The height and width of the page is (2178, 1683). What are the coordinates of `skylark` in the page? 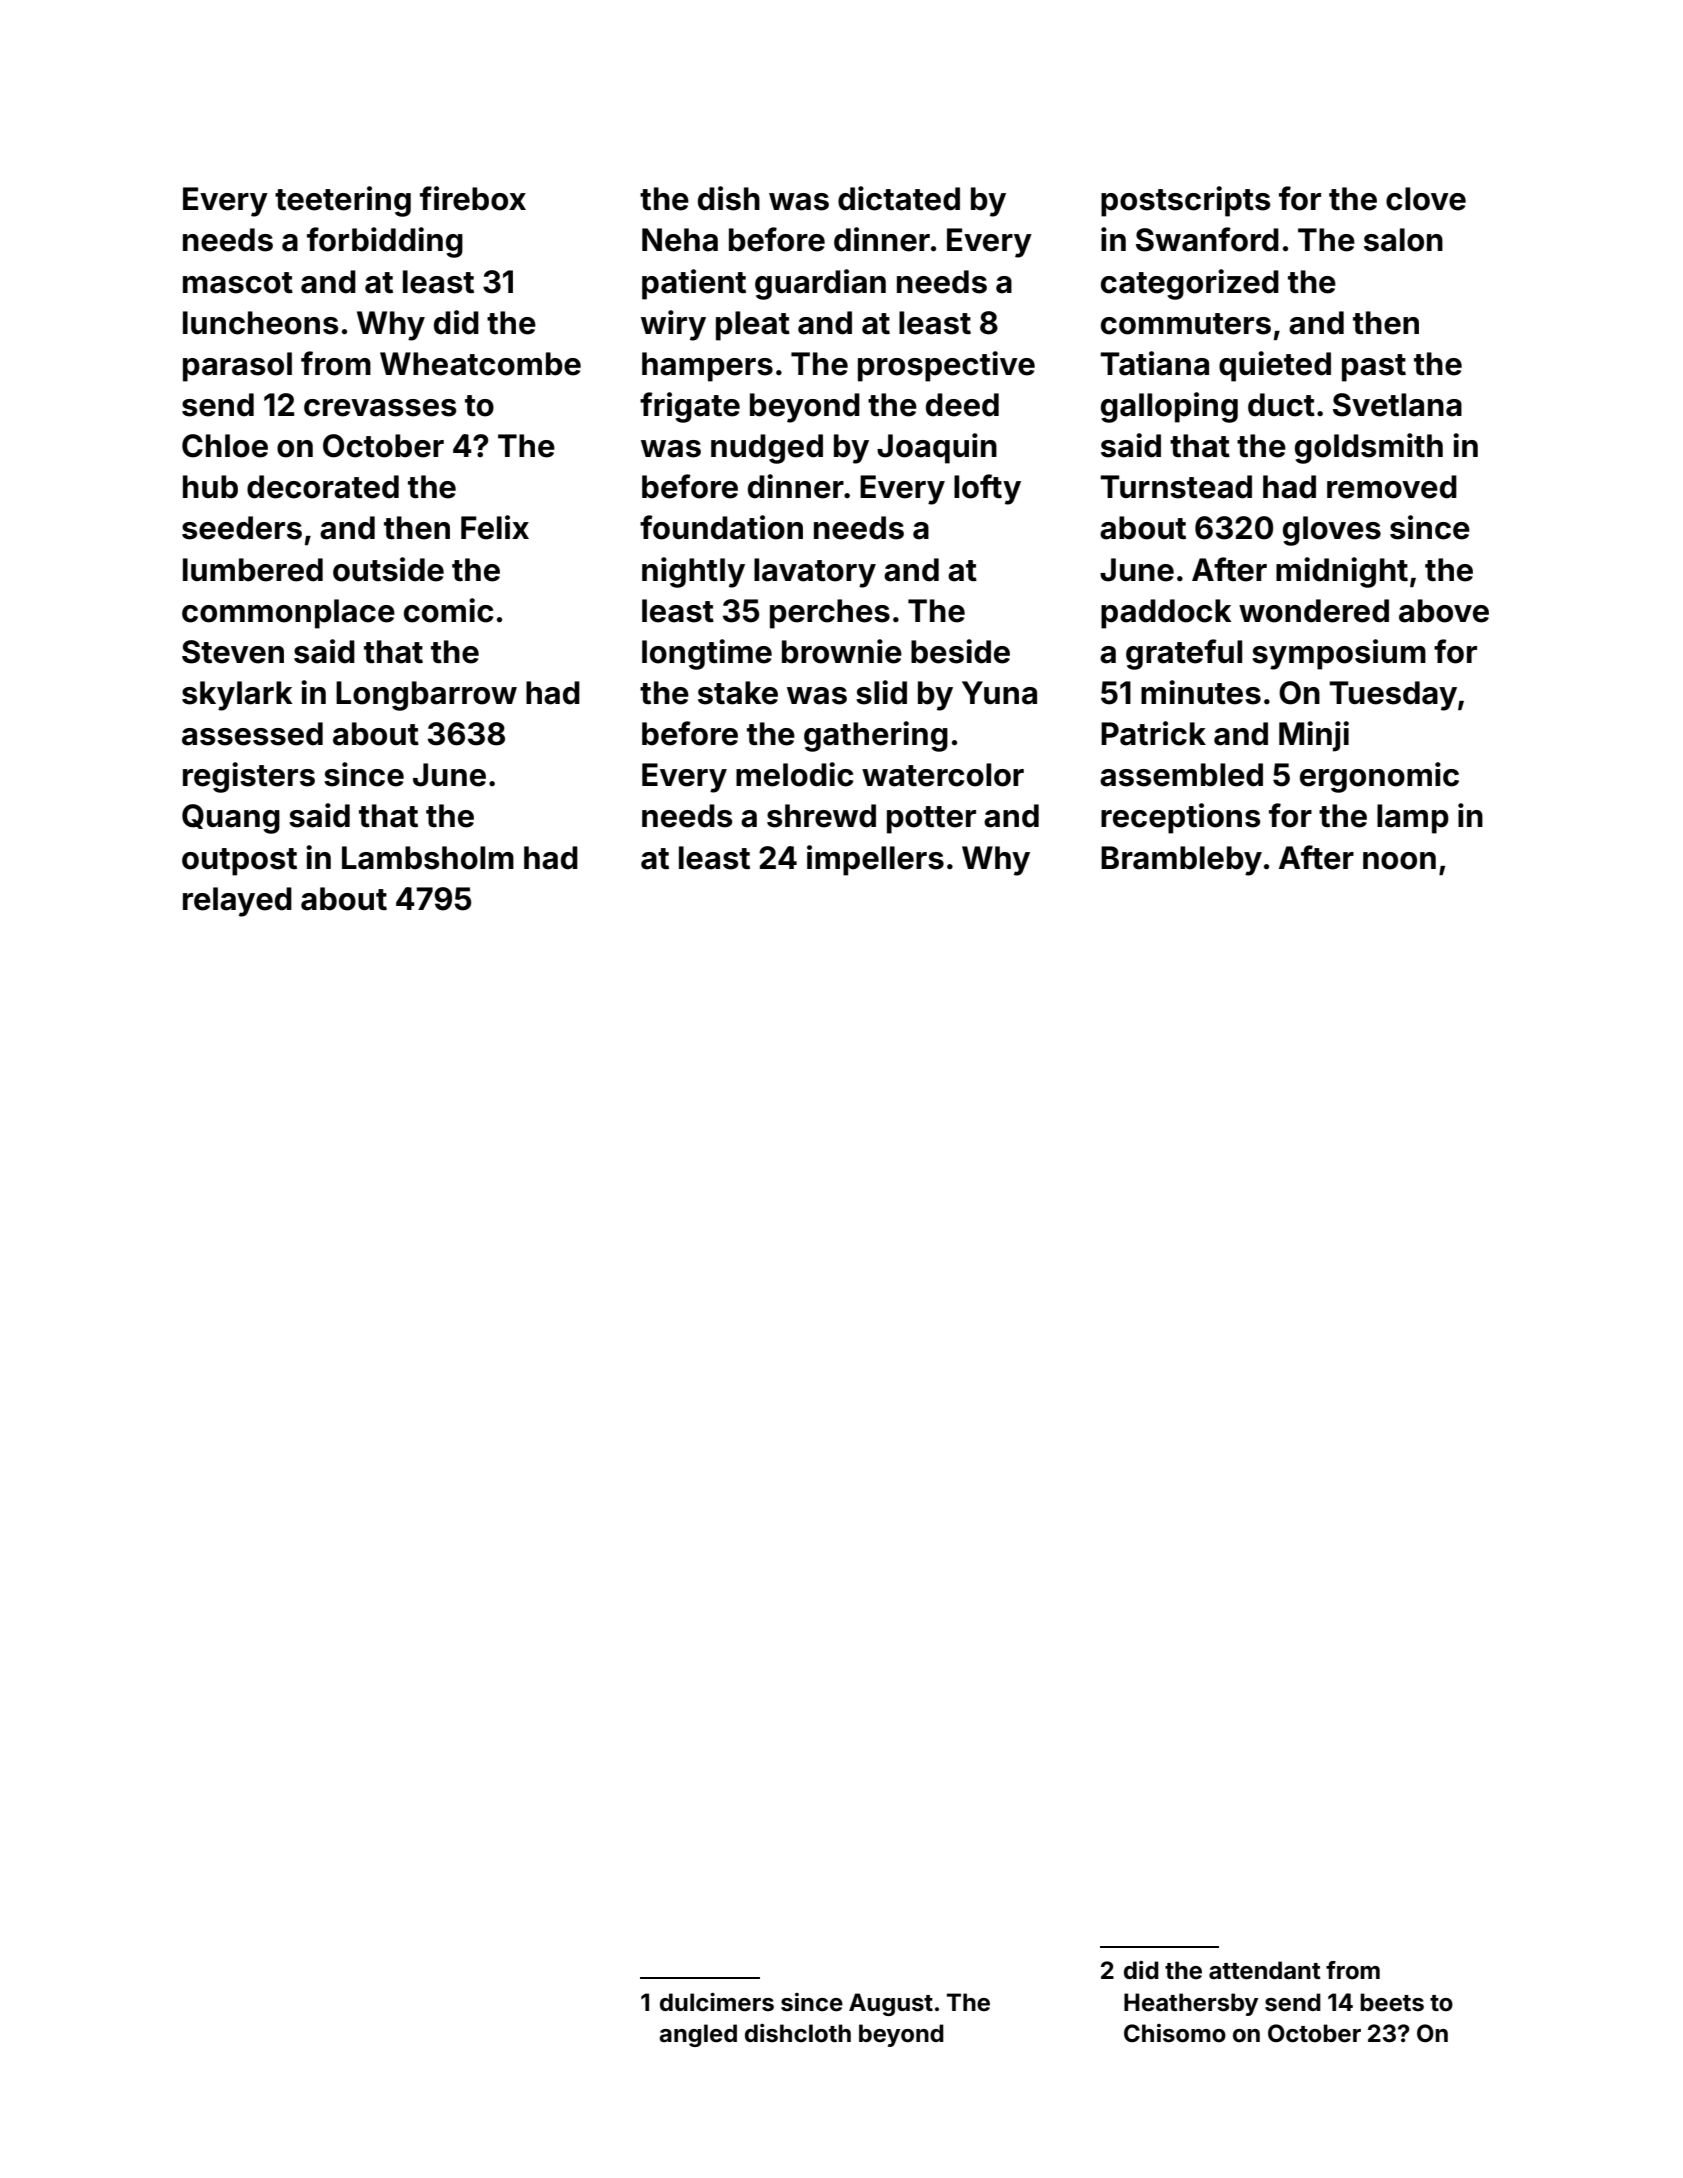 It's located at (237, 696).
